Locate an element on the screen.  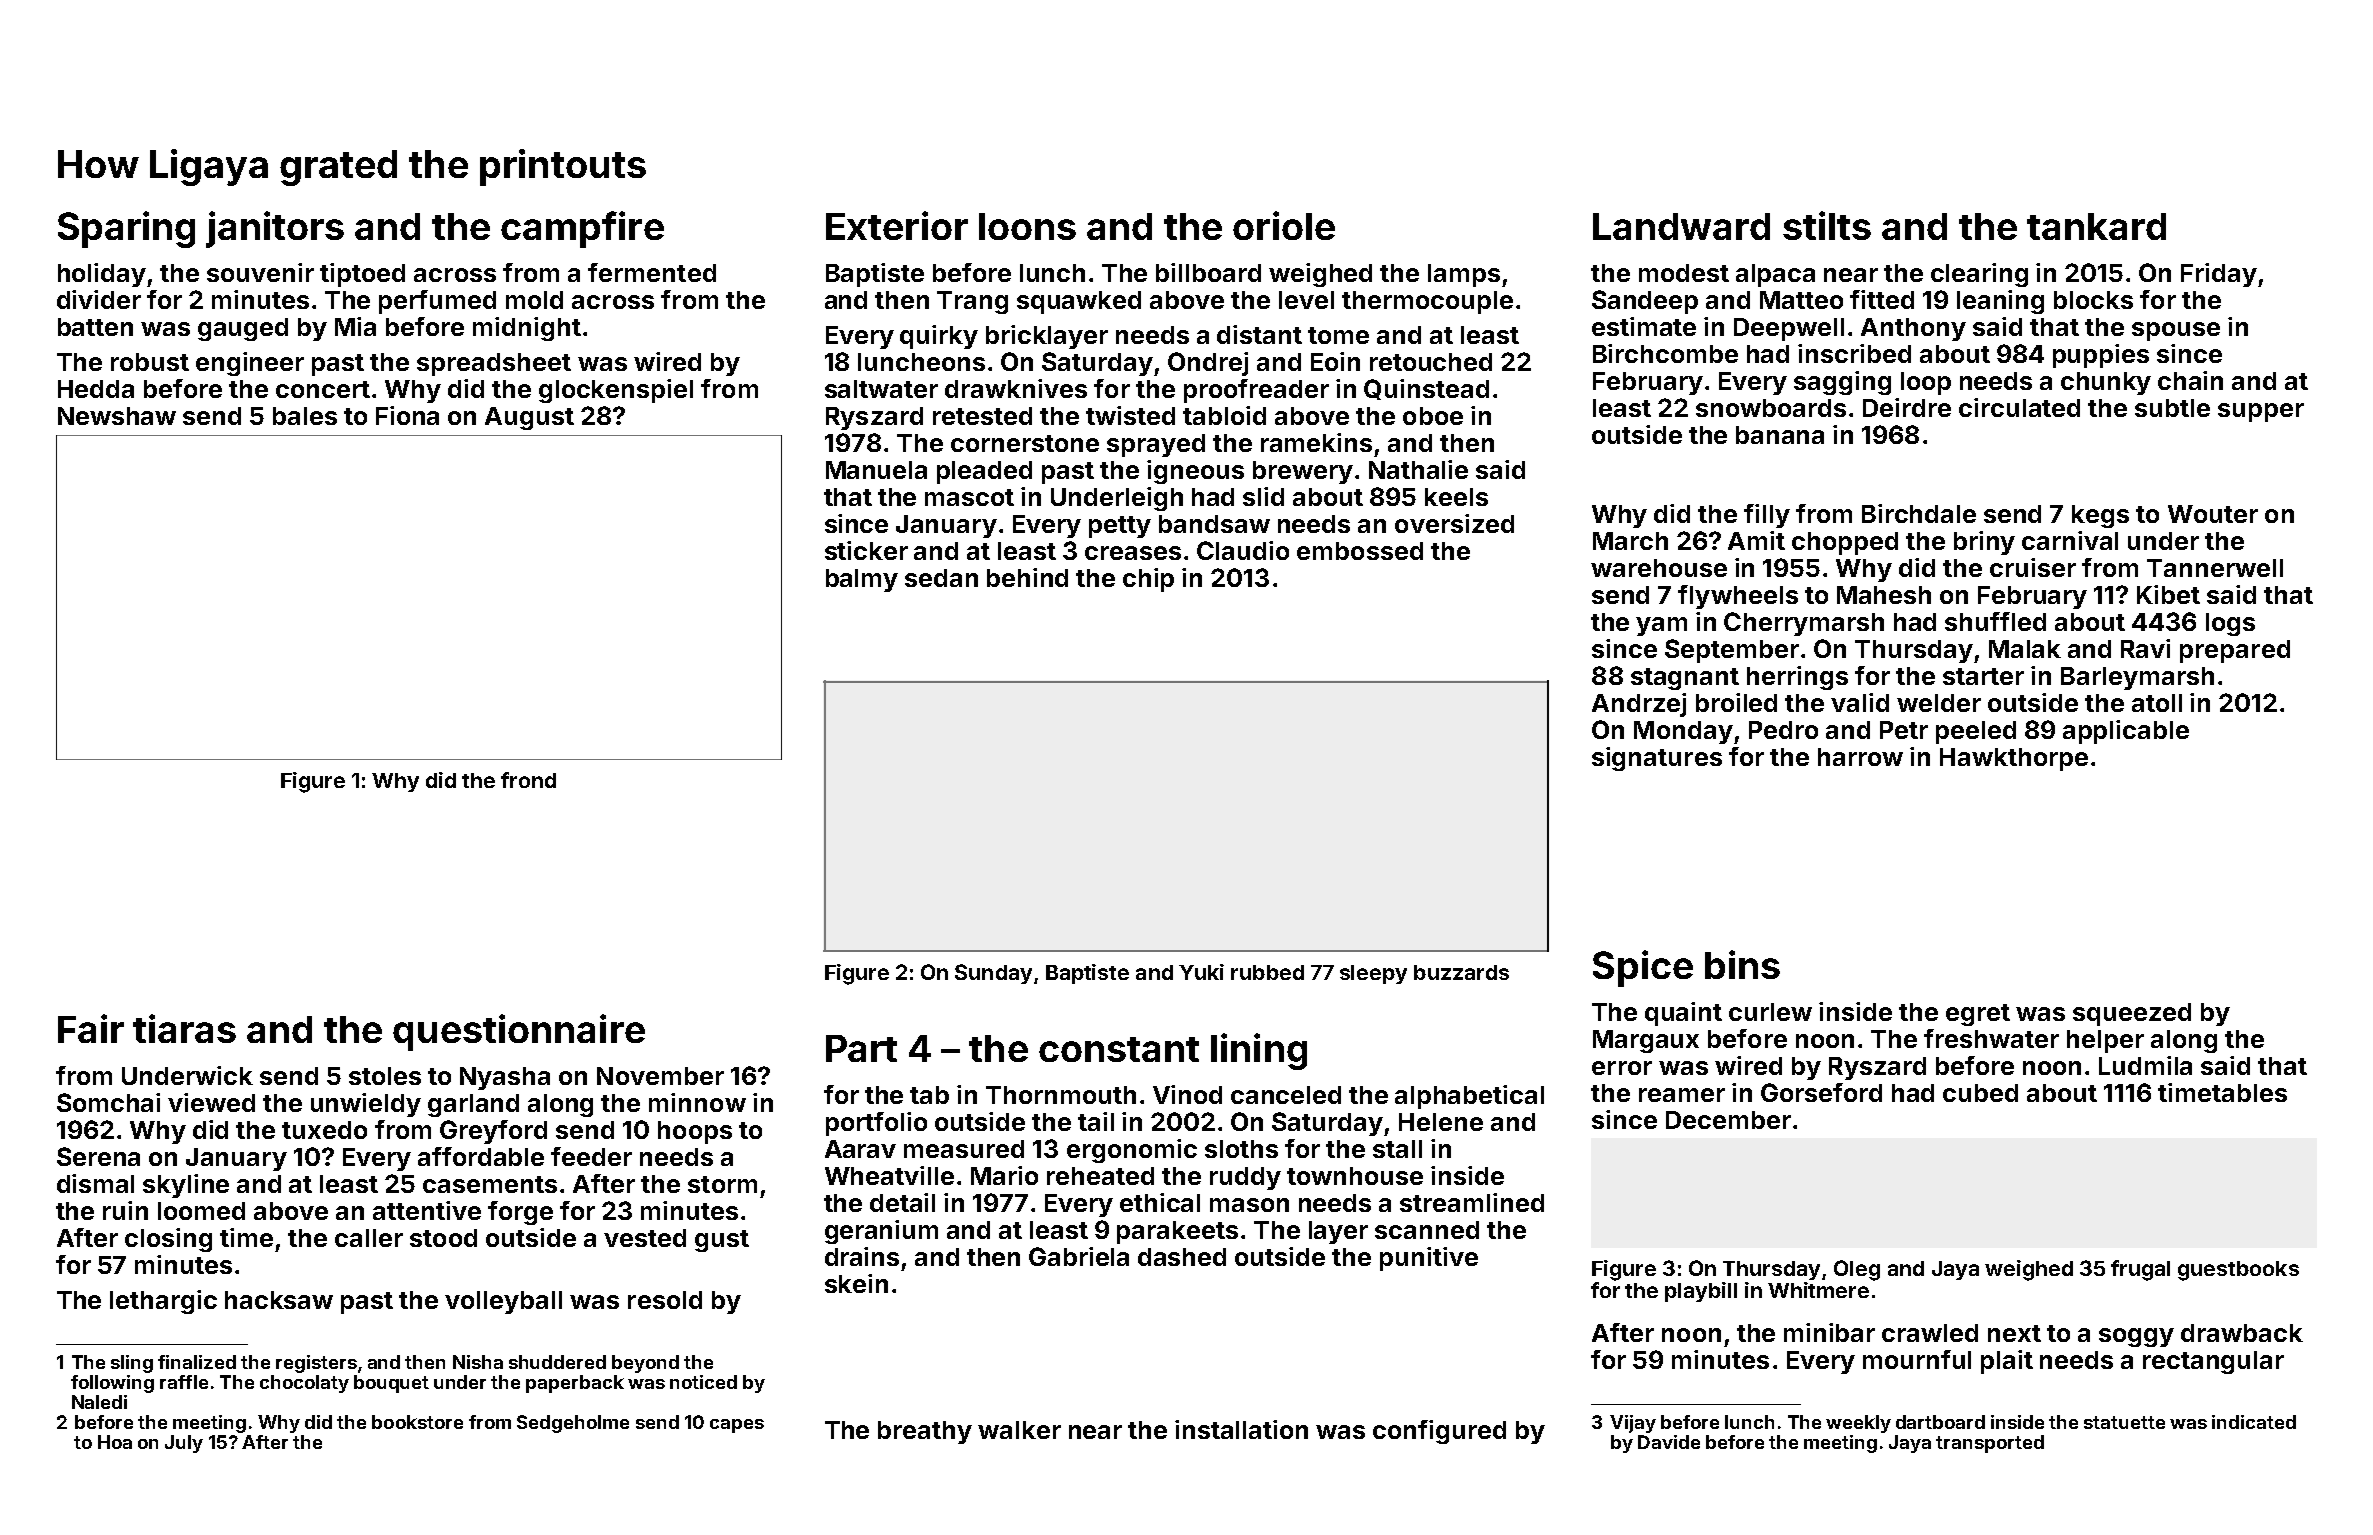
frond is located at coordinates (528, 780).
